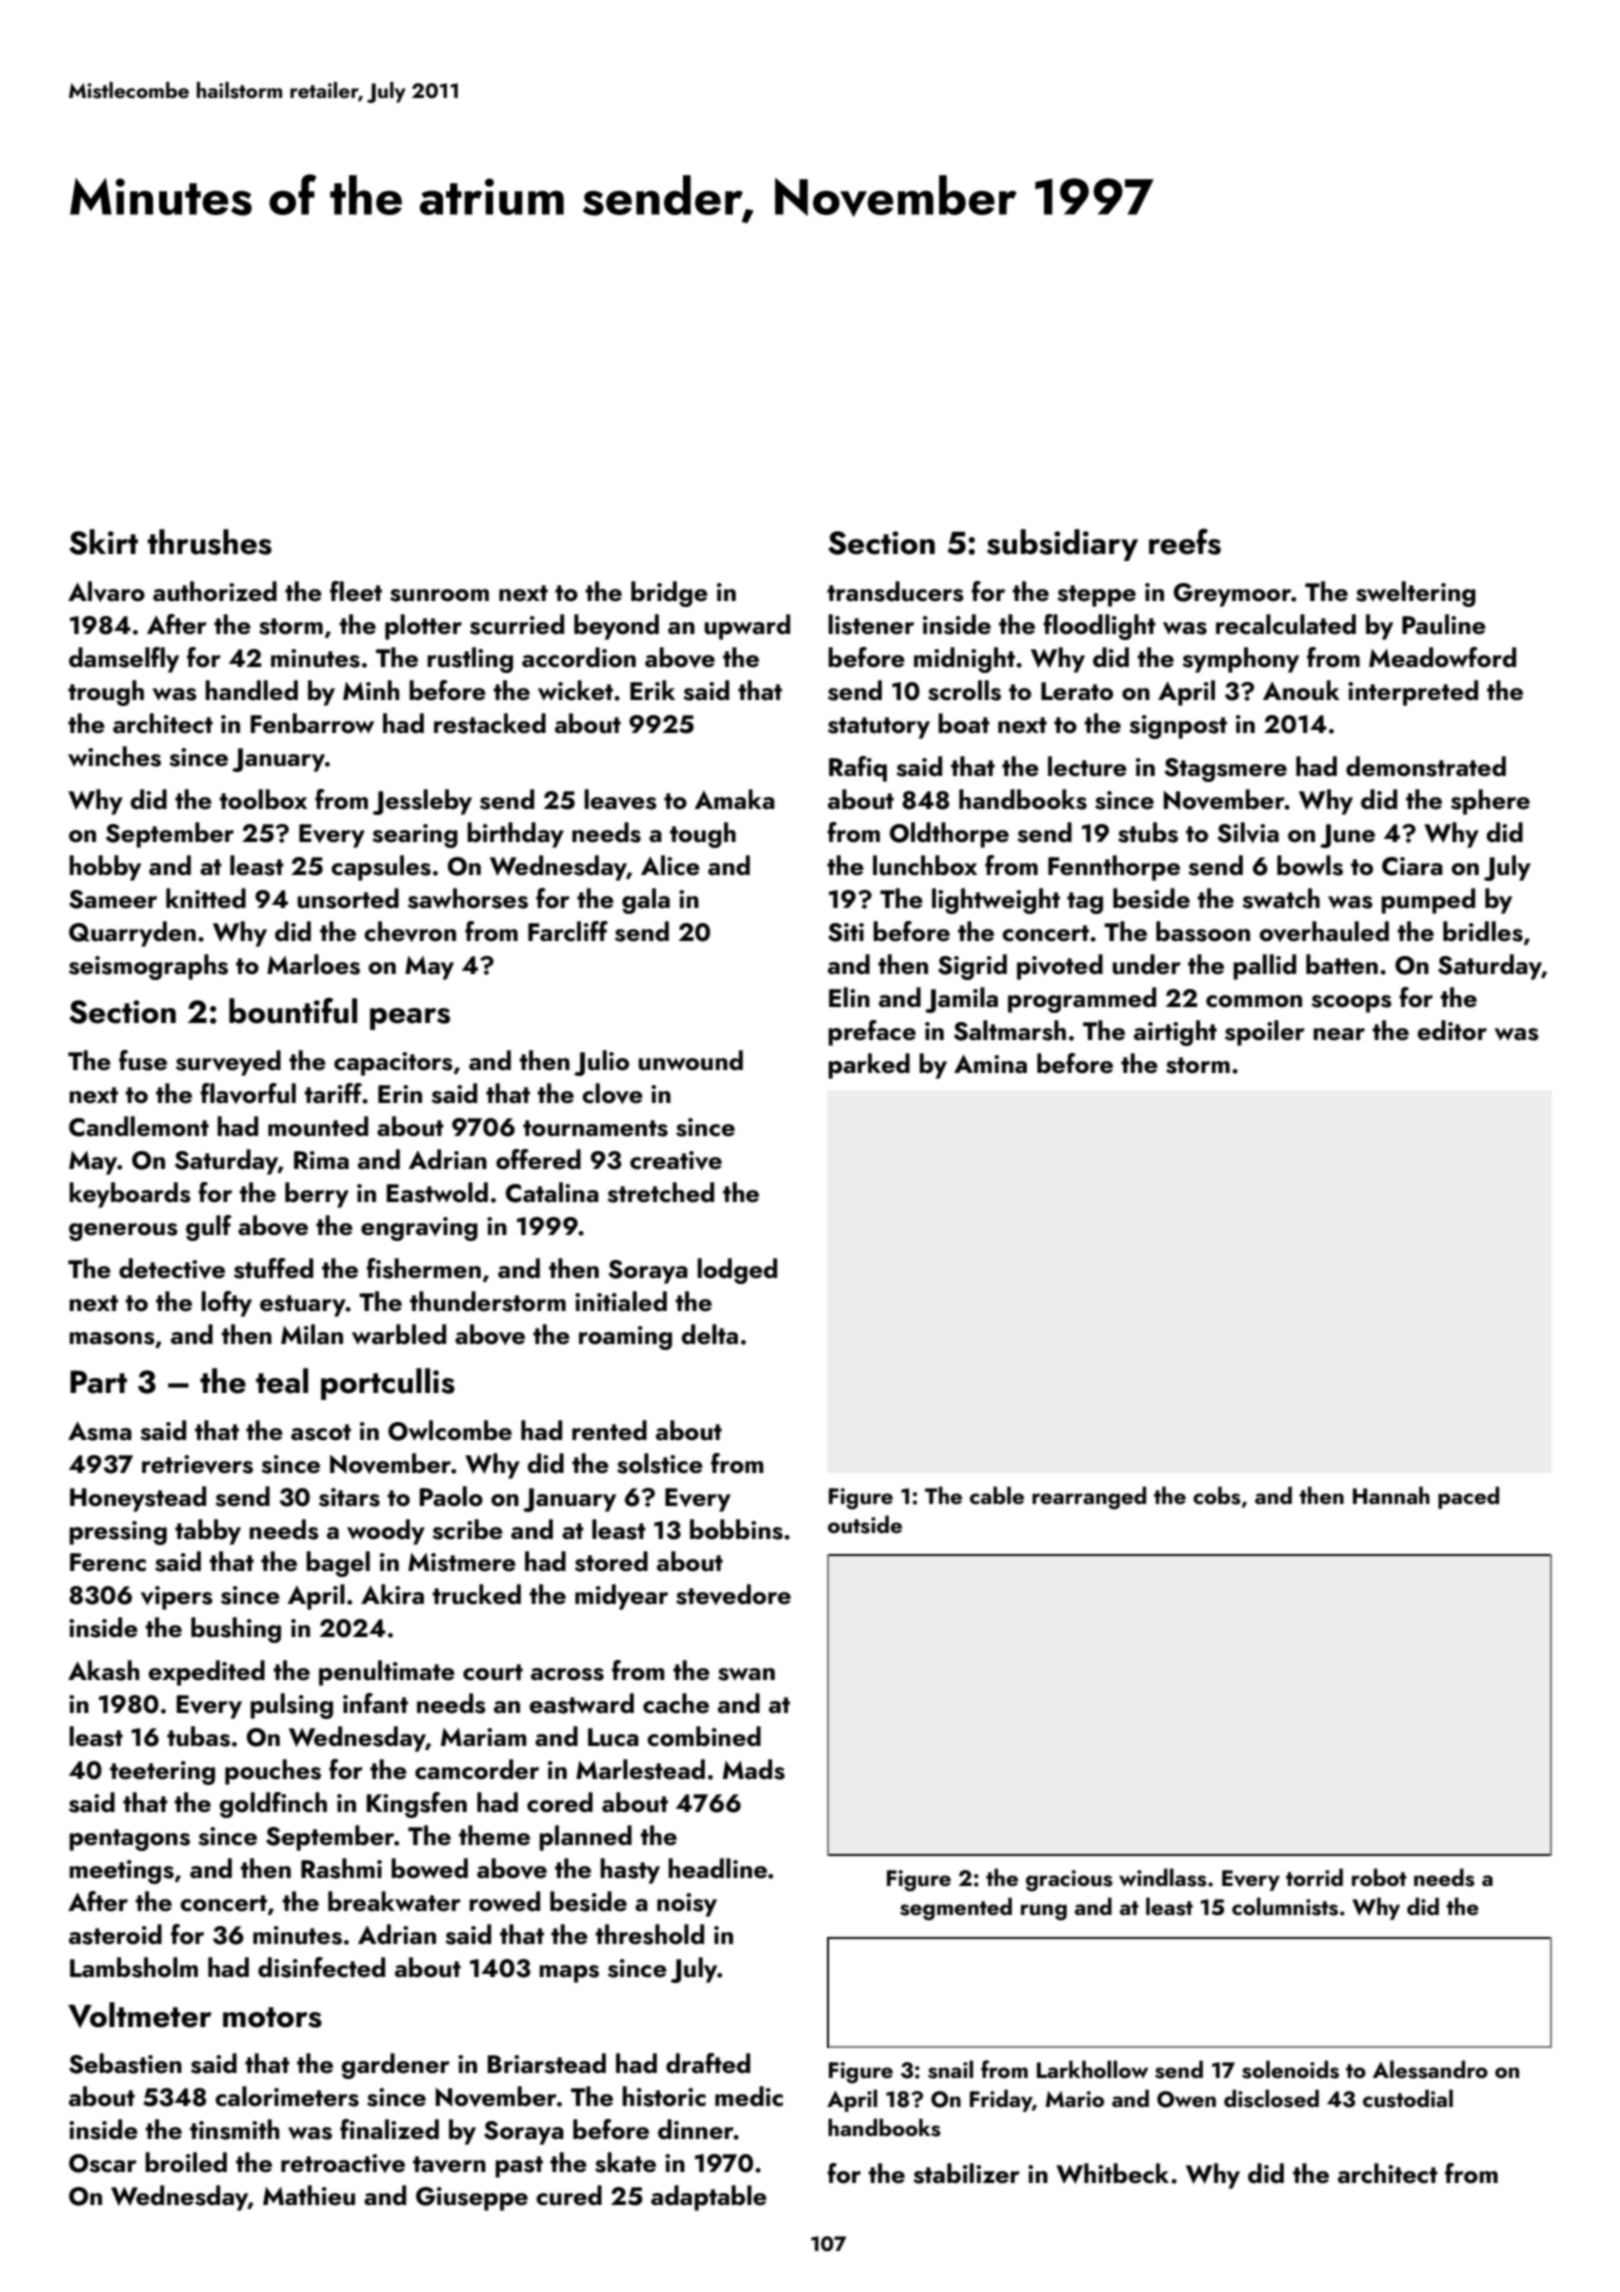 This screenshot has width=1620, height=2292. What do you see at coordinates (865, 1524) in the screenshot?
I see `outside` at bounding box center [865, 1524].
